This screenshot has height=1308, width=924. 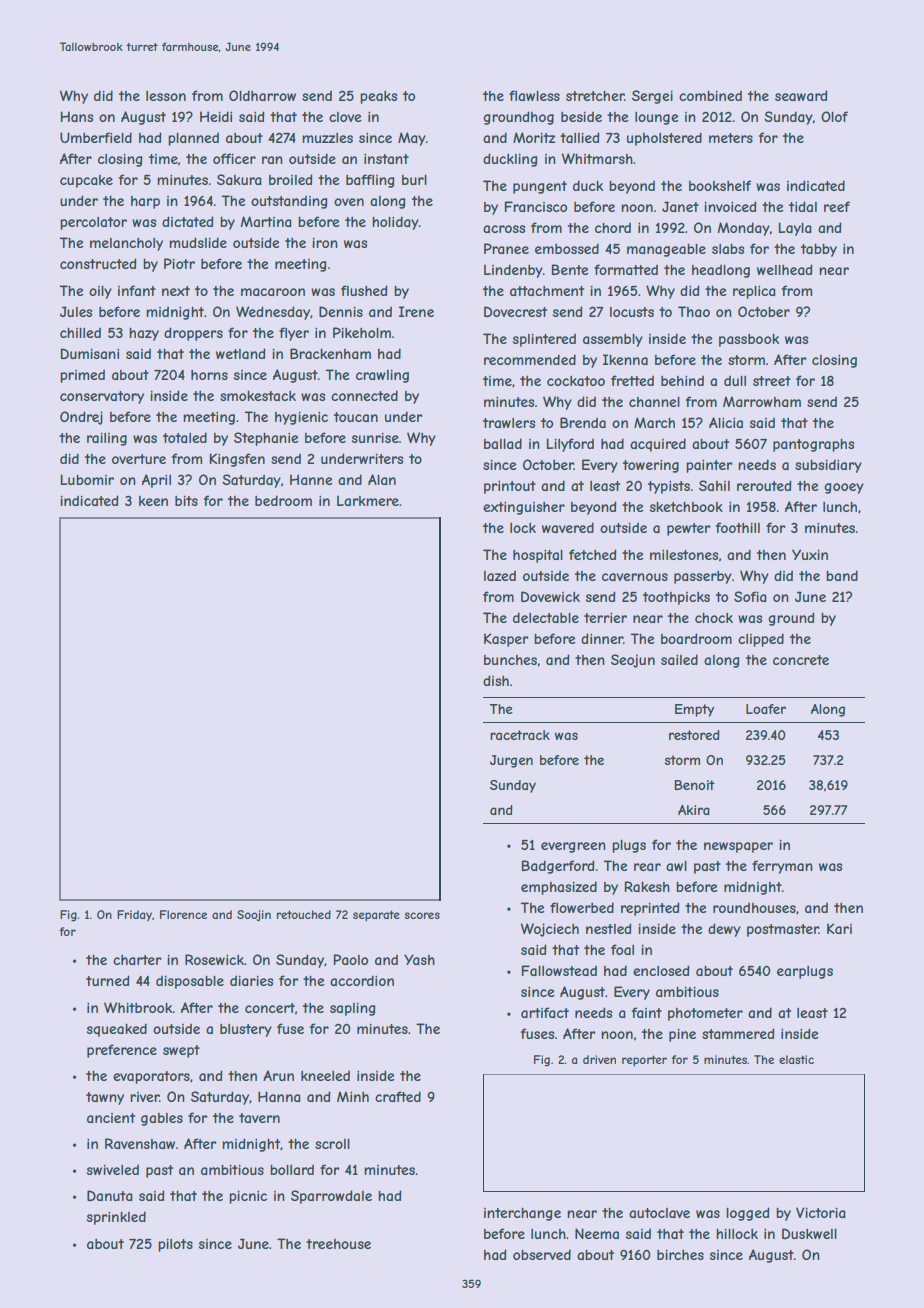 What do you see at coordinates (87, 479) in the screenshot?
I see `Lubomir` at bounding box center [87, 479].
